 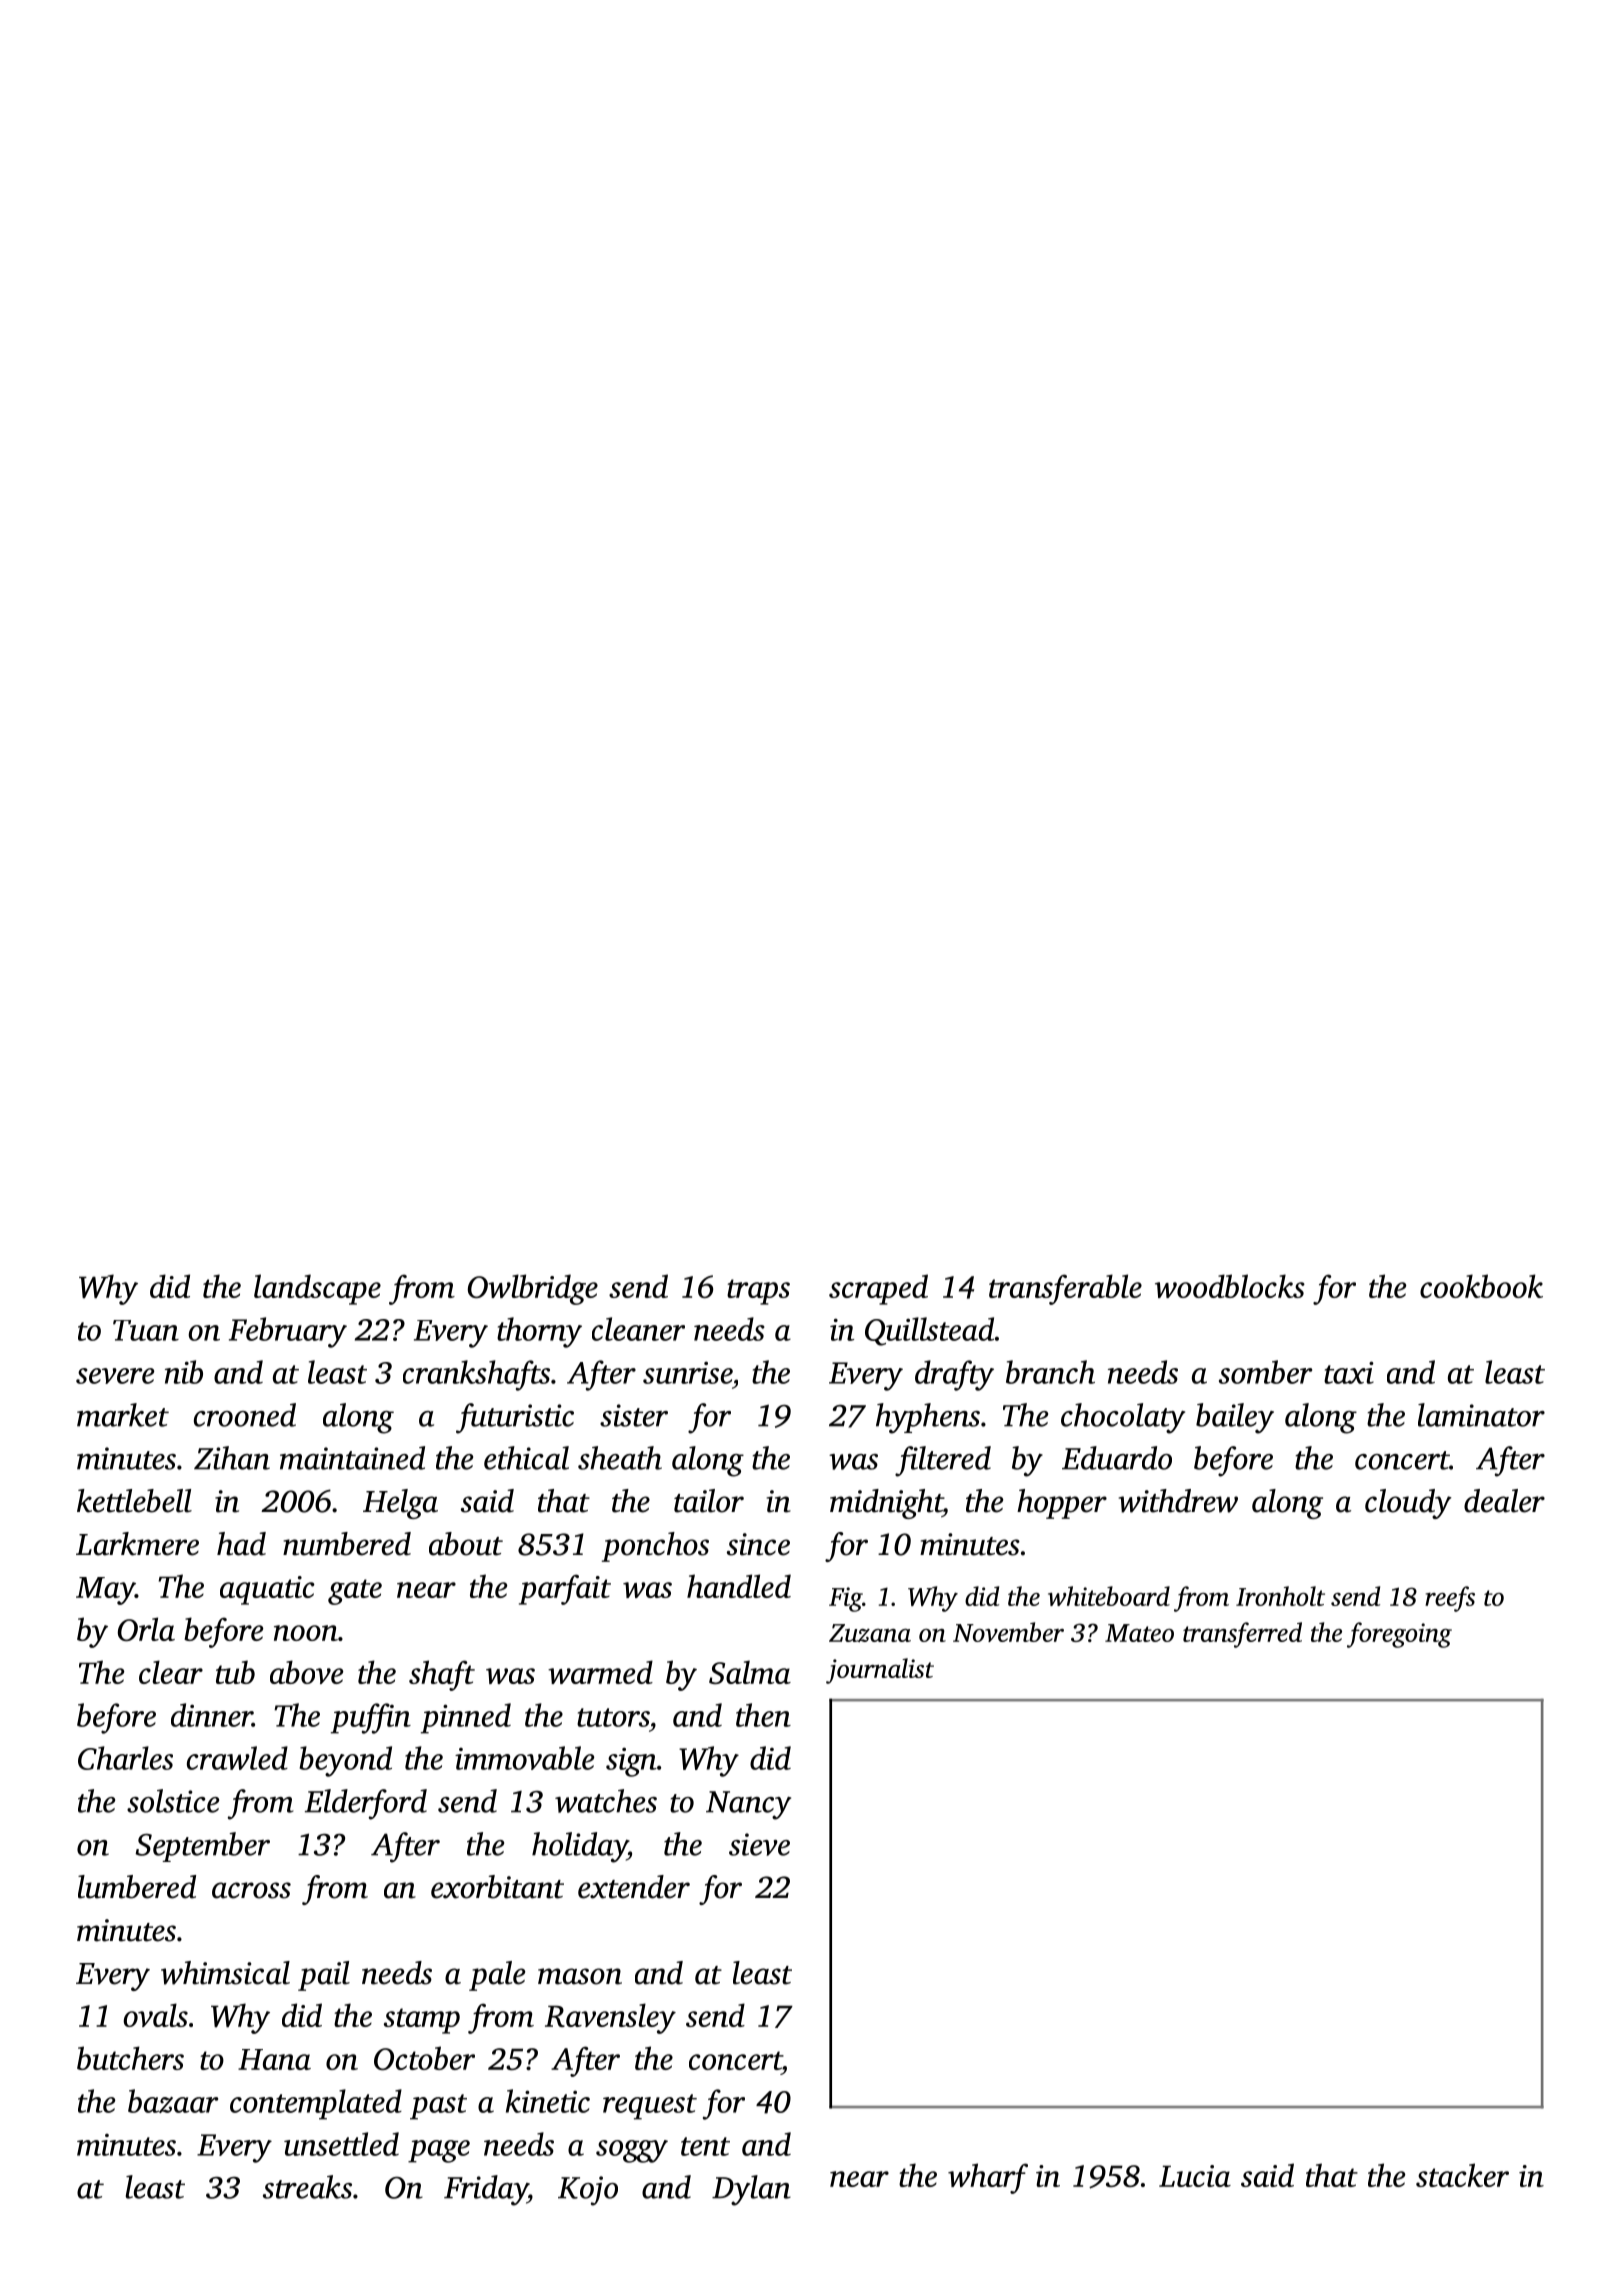 I want to click on scraped, so click(x=878, y=1289).
